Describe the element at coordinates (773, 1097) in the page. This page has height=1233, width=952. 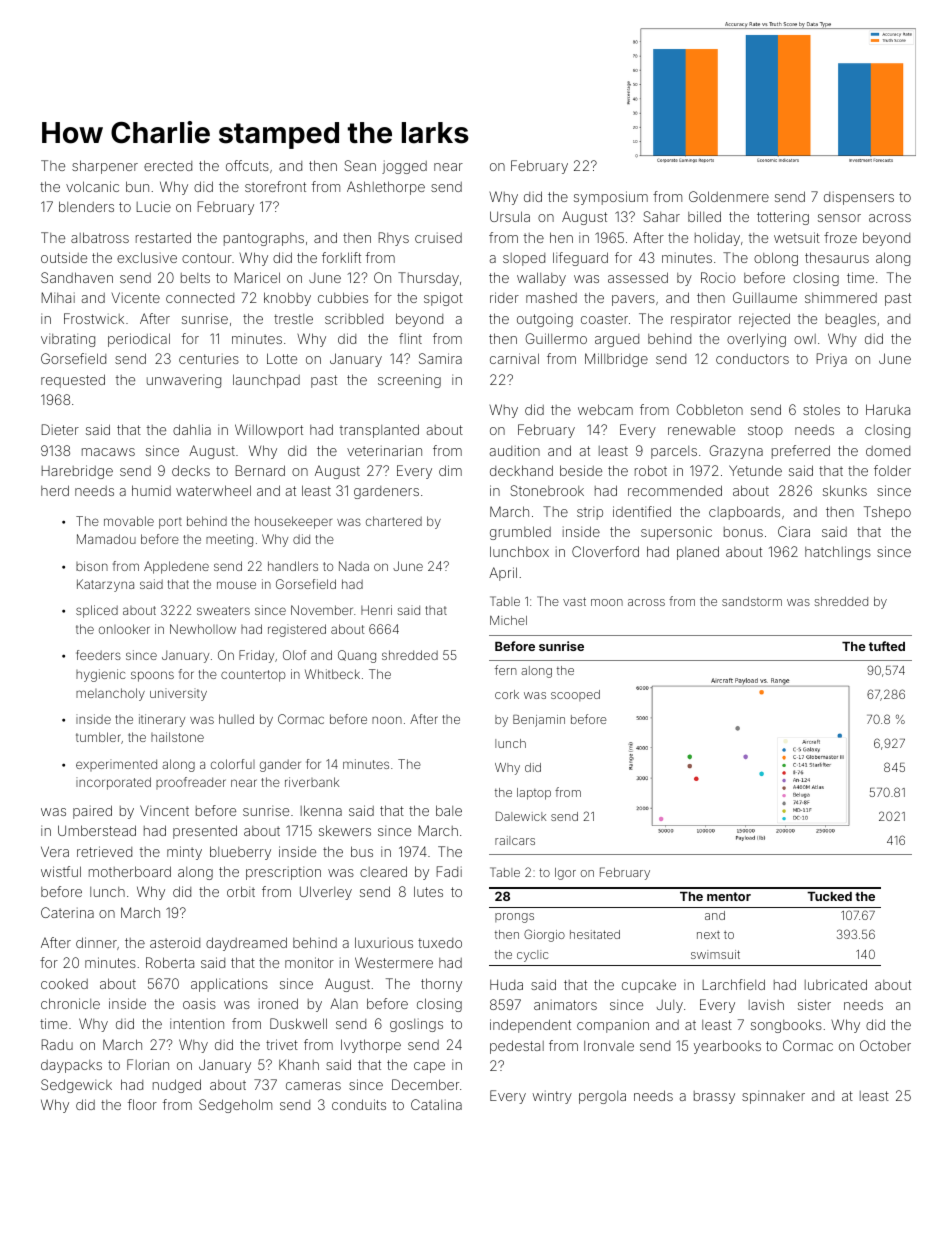
I see `spinnaker` at that location.
